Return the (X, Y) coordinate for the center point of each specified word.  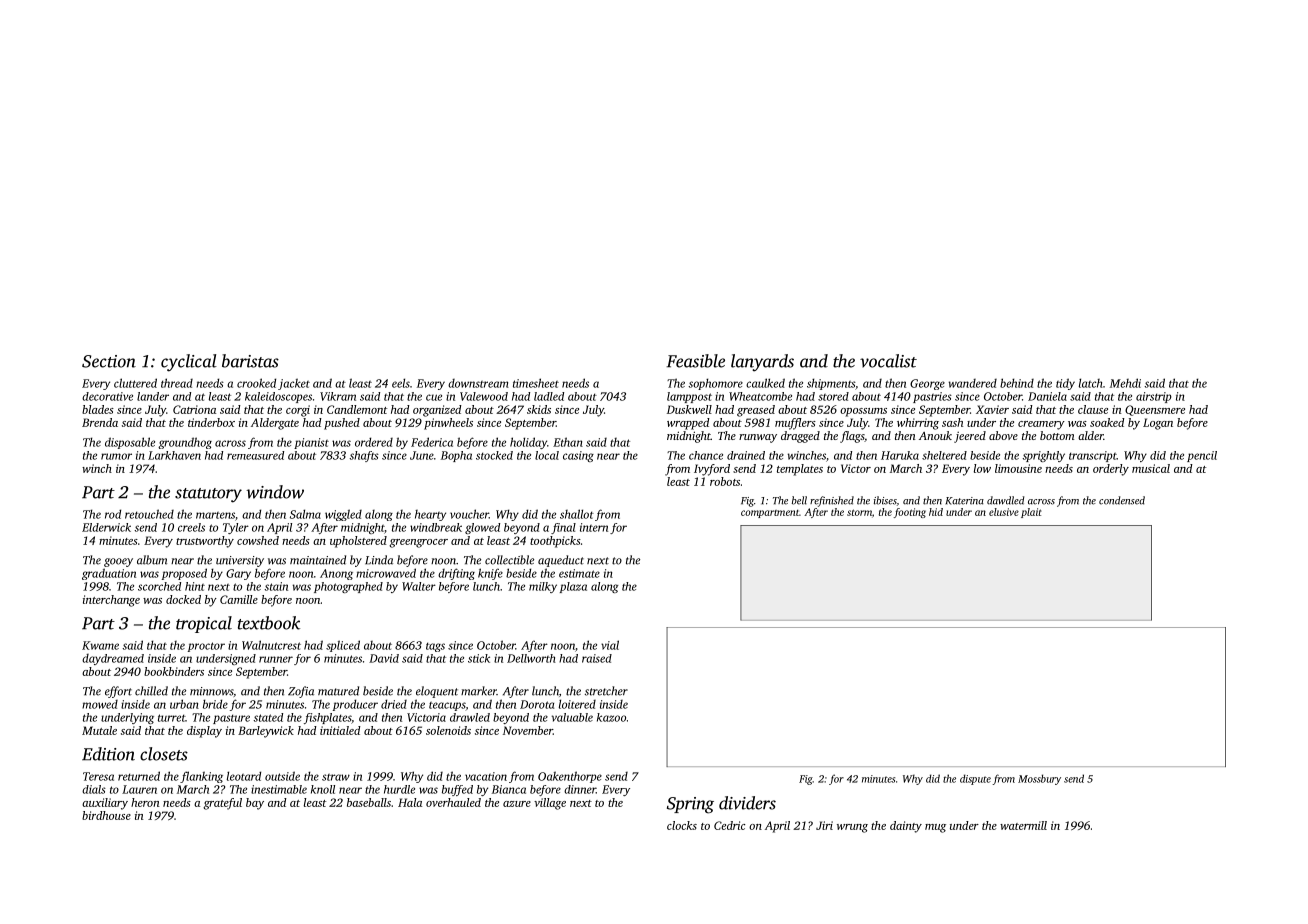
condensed (1122, 500)
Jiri (824, 825)
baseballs (369, 802)
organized (437, 411)
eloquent (437, 692)
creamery (1041, 425)
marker (479, 691)
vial (610, 645)
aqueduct (561, 561)
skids (539, 409)
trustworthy (205, 542)
